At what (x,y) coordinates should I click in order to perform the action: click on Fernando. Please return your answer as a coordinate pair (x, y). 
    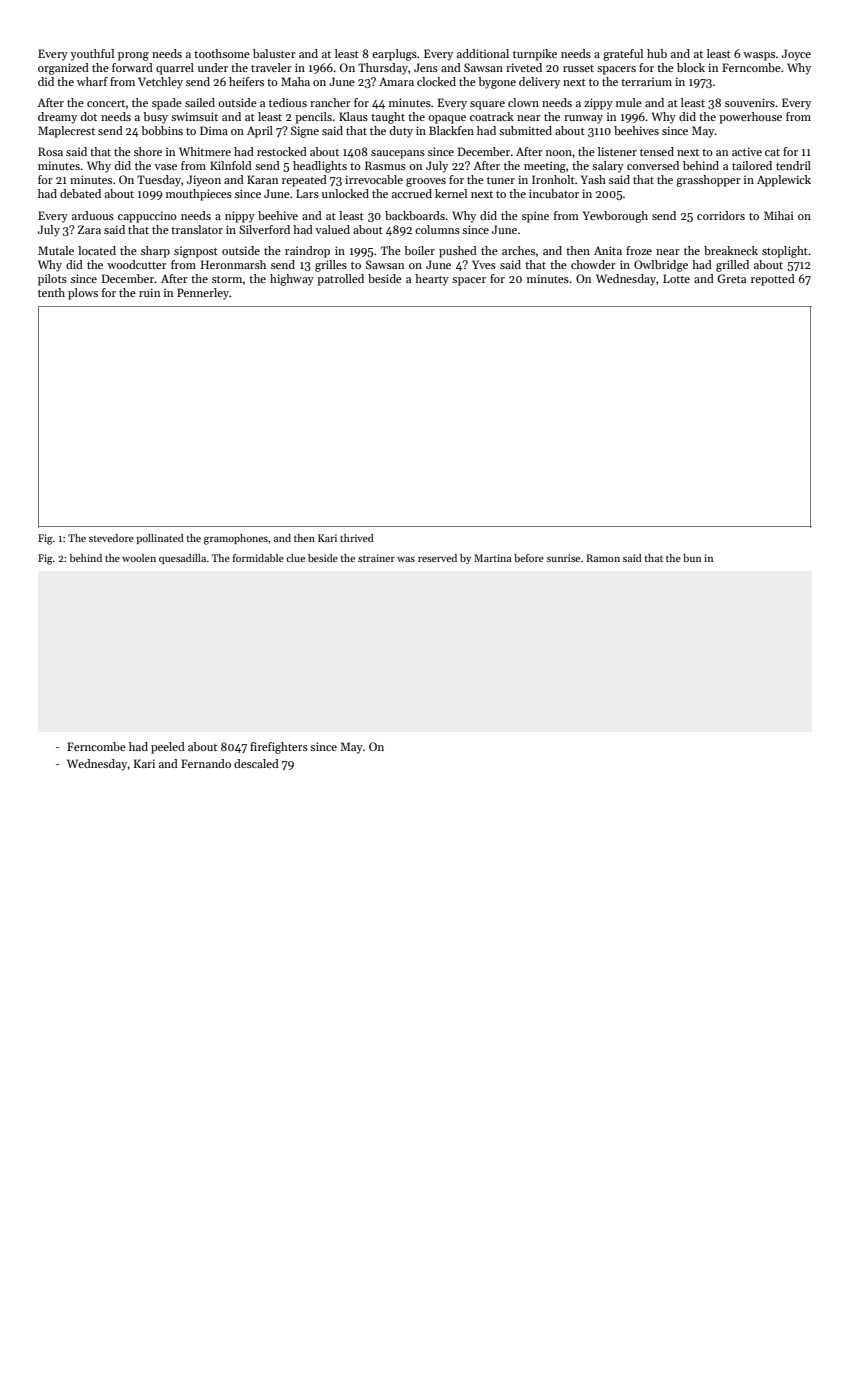
    Looking at the image, I should click on (206, 763).
